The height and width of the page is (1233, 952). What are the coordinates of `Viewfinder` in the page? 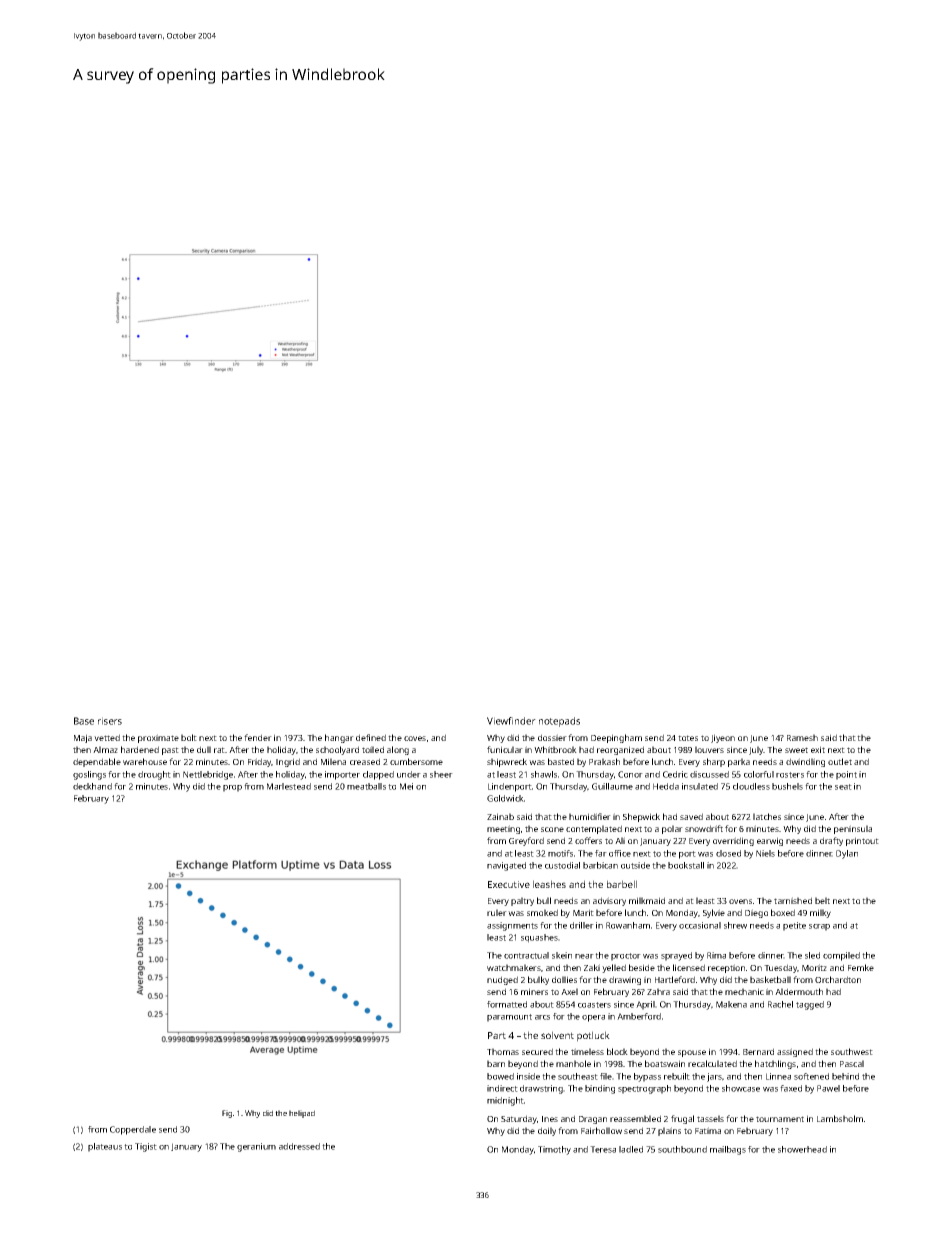 It's located at (511, 721).
